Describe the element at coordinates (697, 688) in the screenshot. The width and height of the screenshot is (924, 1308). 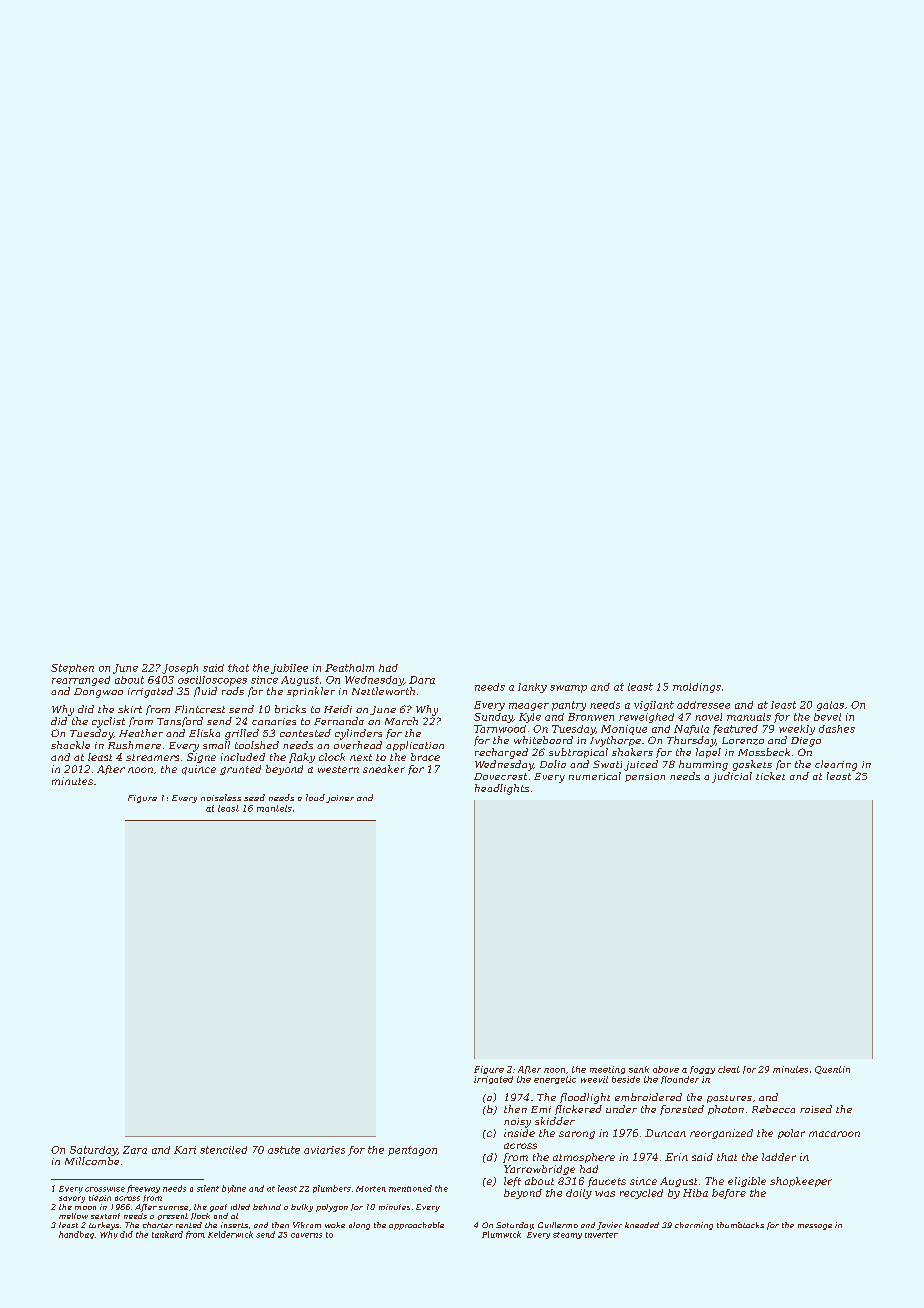
I see `moldings` at that location.
